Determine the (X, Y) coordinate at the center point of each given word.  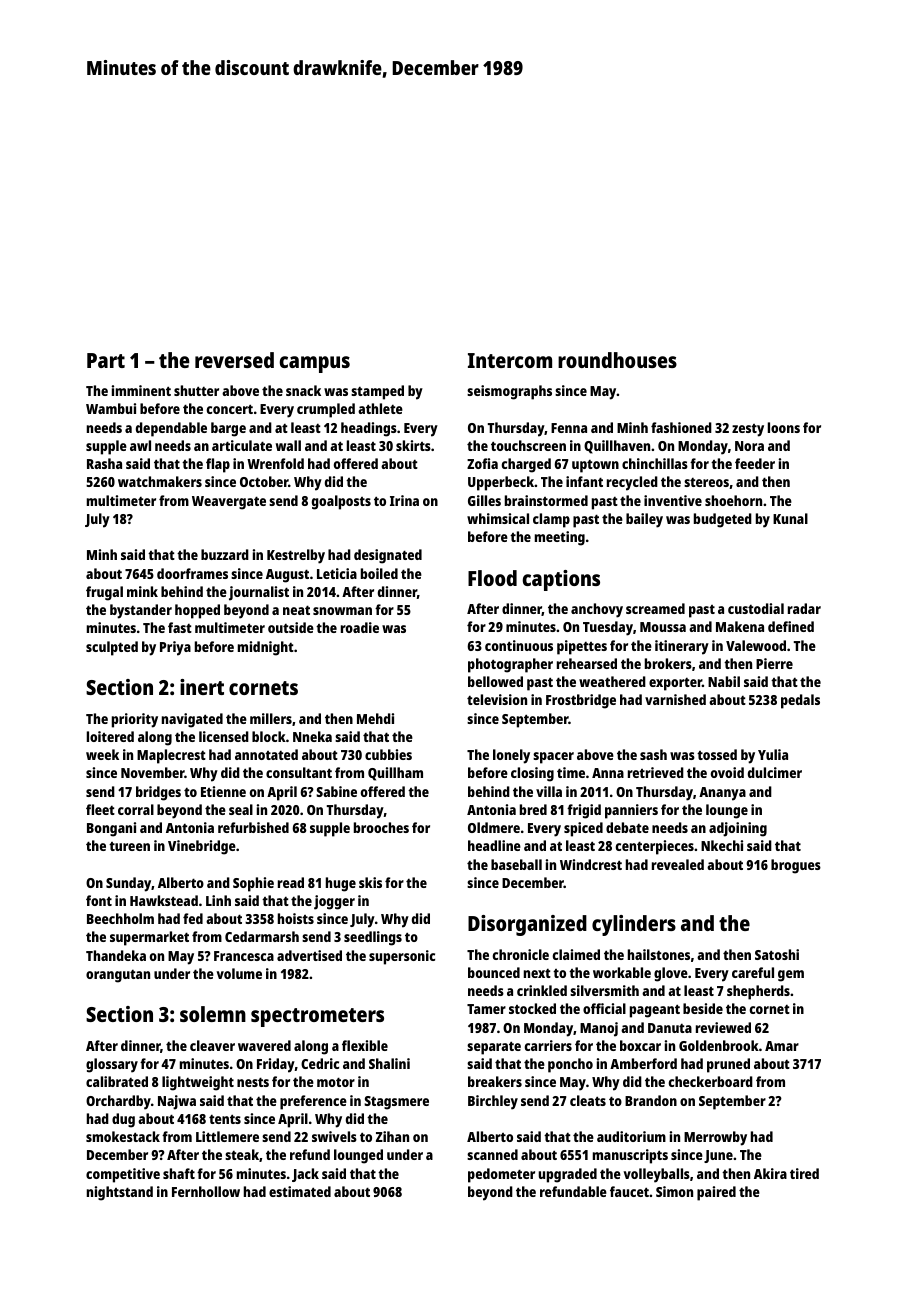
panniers (631, 811)
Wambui (111, 408)
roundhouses (617, 360)
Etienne (223, 791)
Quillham (395, 774)
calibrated (117, 1081)
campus (315, 364)
